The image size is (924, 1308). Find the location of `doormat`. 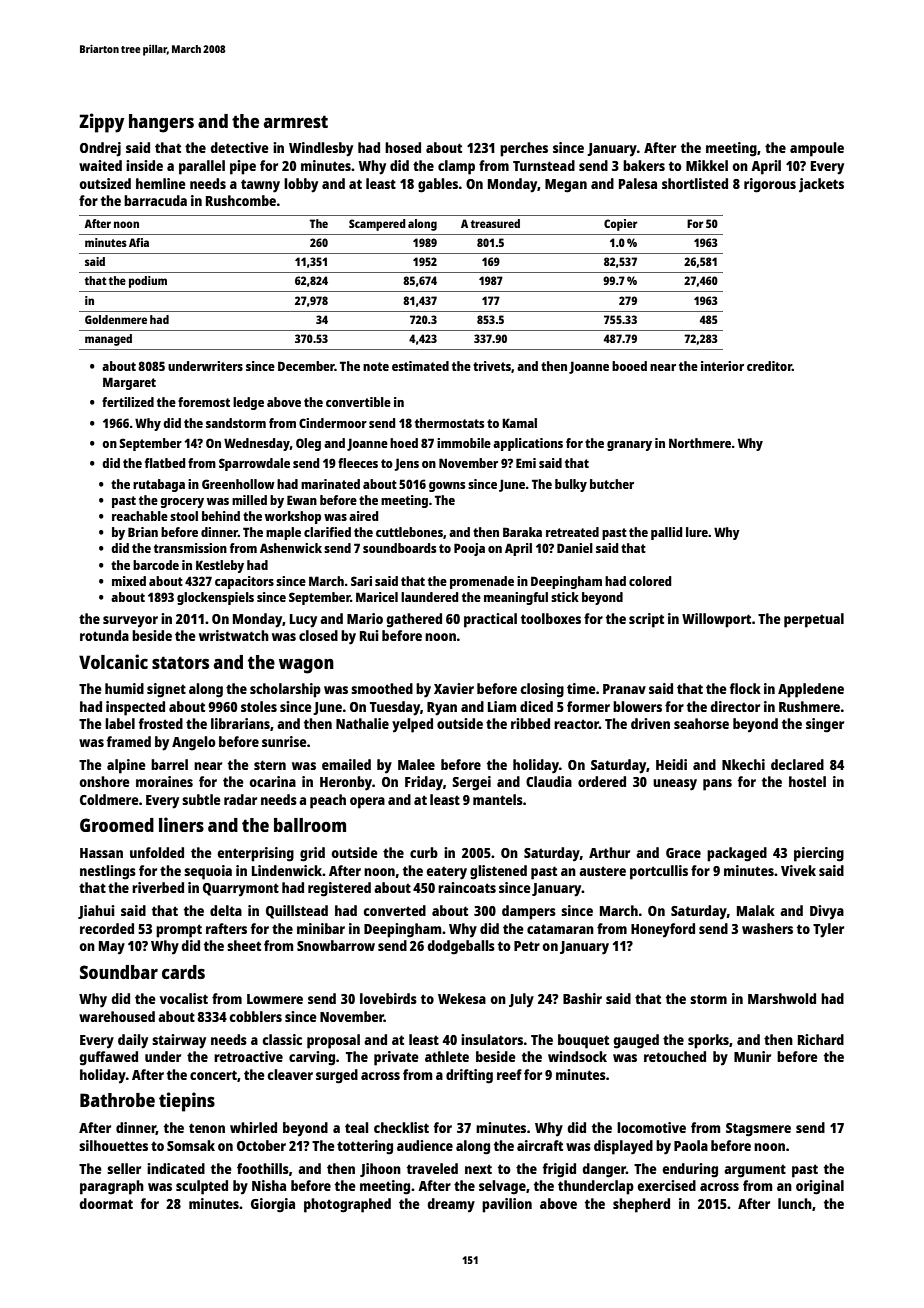

doormat is located at coordinates (106, 1203).
